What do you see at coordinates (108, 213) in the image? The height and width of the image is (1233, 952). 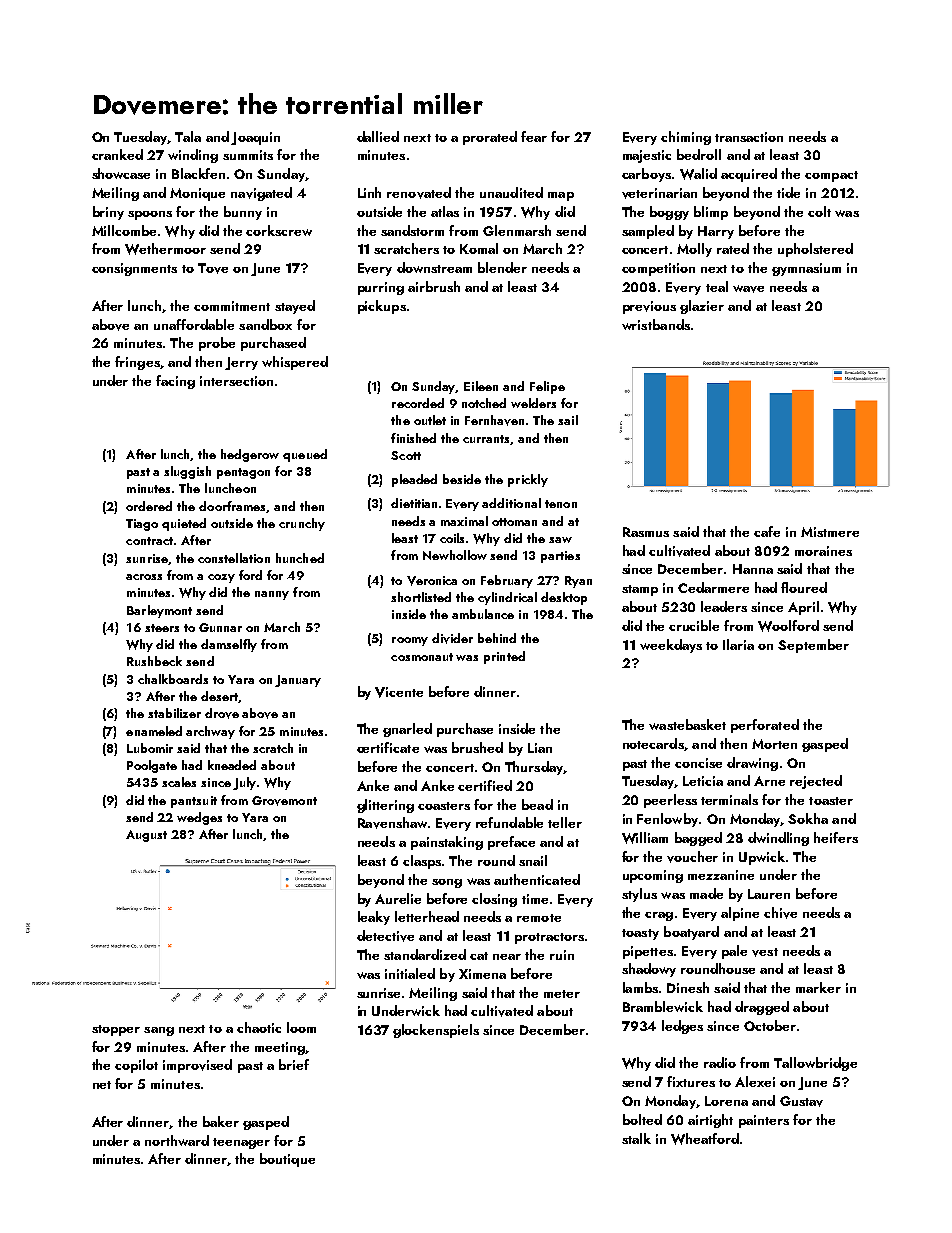 I see `briny` at bounding box center [108, 213].
